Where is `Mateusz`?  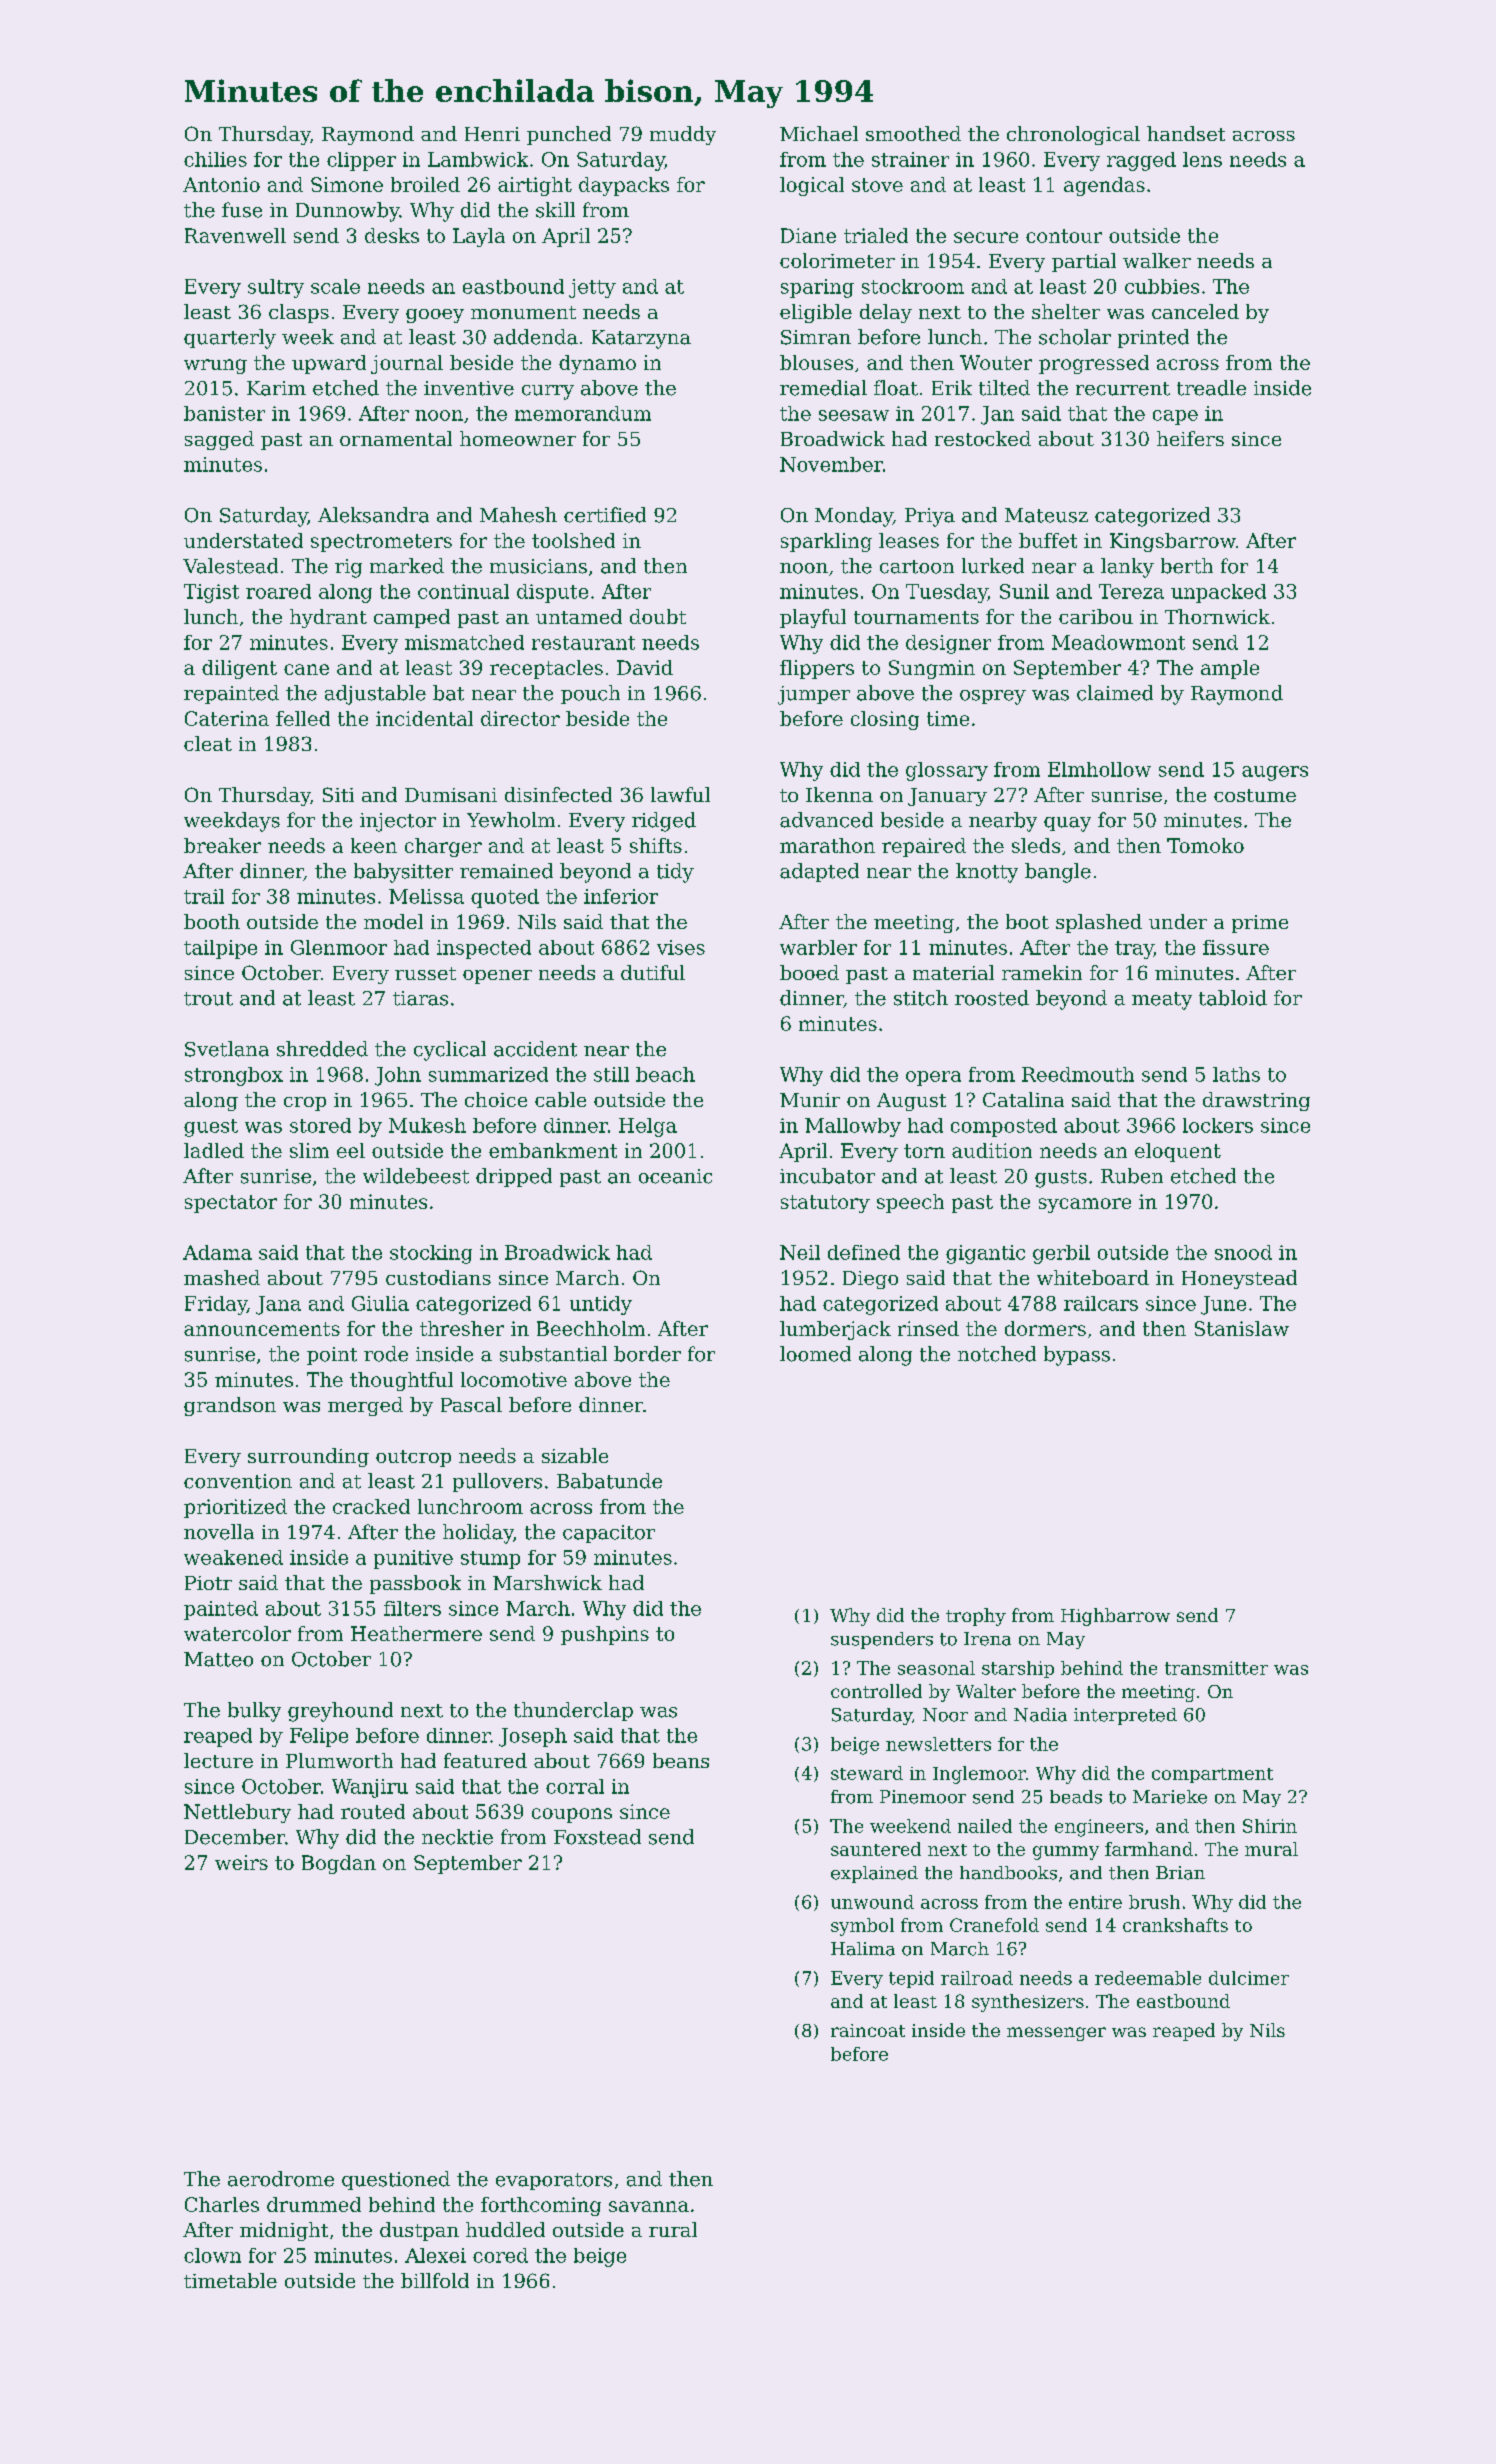 Mateusz is located at coordinates (1046, 515).
